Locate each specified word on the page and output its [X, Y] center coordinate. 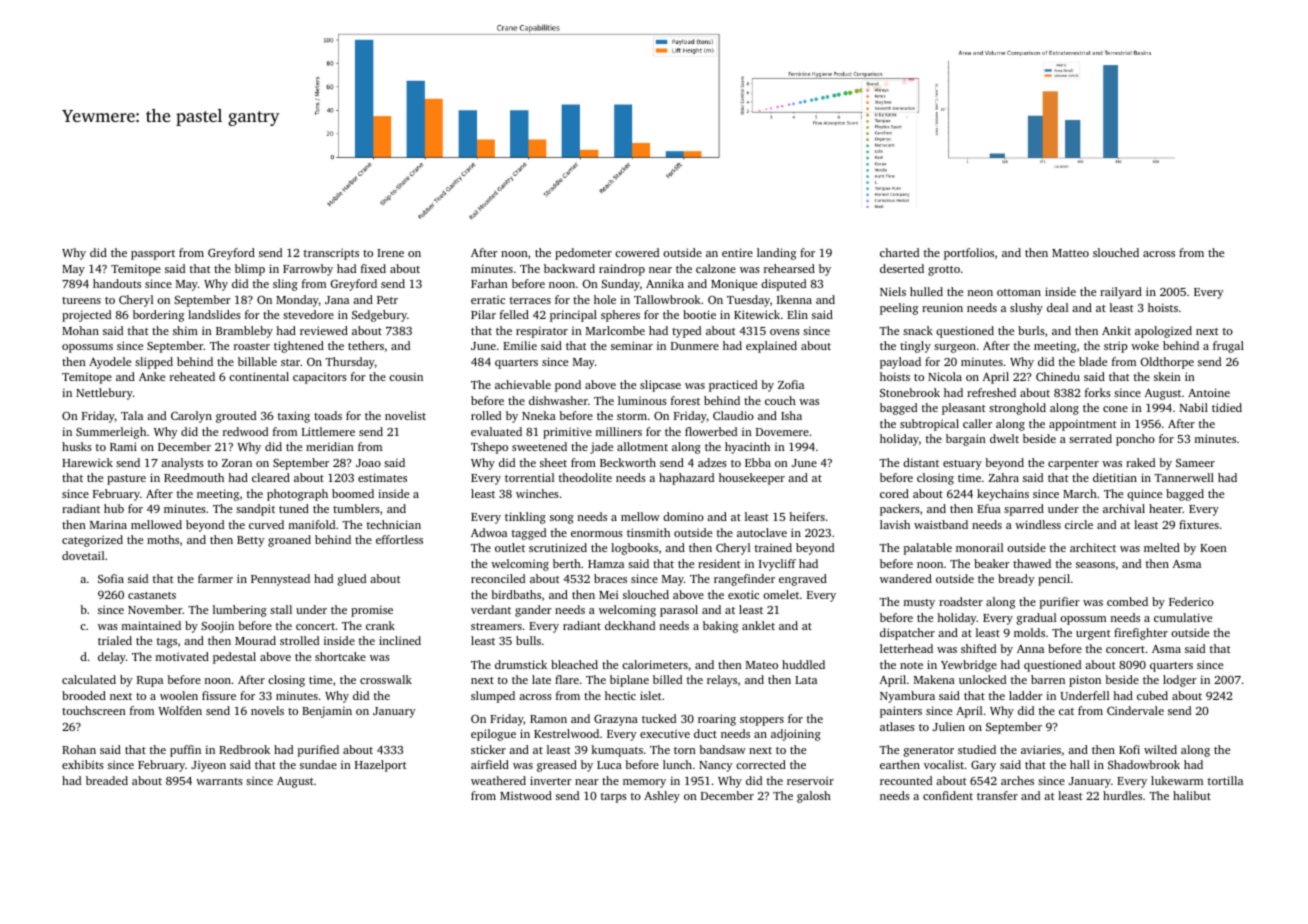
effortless [399, 539]
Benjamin [327, 712]
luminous [642, 400]
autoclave [762, 532]
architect [1093, 547]
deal [1057, 307]
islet [651, 695]
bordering [158, 316]
